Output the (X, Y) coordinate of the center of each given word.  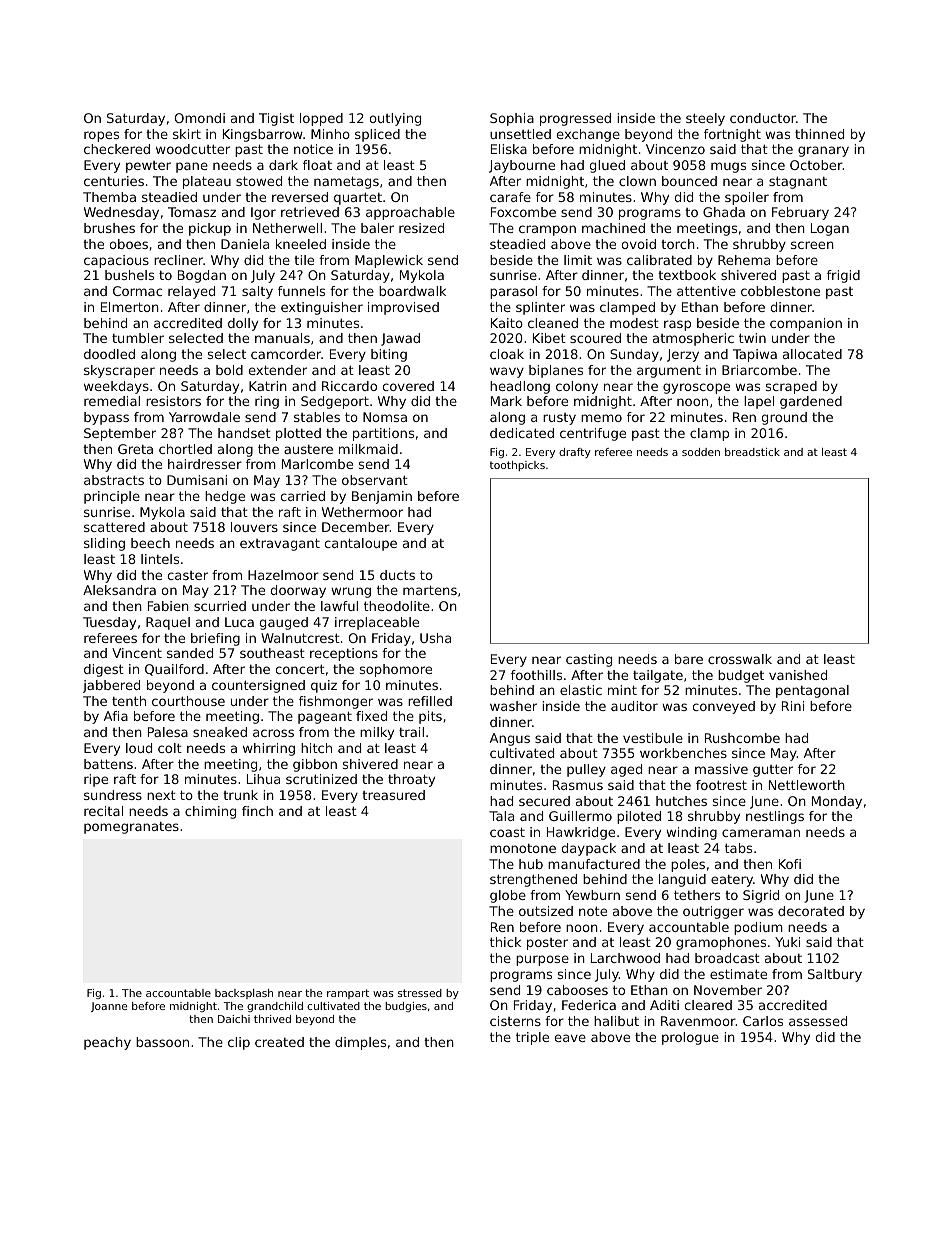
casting (589, 660)
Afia (116, 716)
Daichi (234, 1019)
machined (613, 228)
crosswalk (740, 659)
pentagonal (812, 691)
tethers (697, 895)
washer (513, 706)
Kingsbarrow (263, 135)
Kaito (507, 323)
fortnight (732, 135)
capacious (116, 261)
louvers (254, 527)
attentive (706, 291)
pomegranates (131, 828)
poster (547, 944)
